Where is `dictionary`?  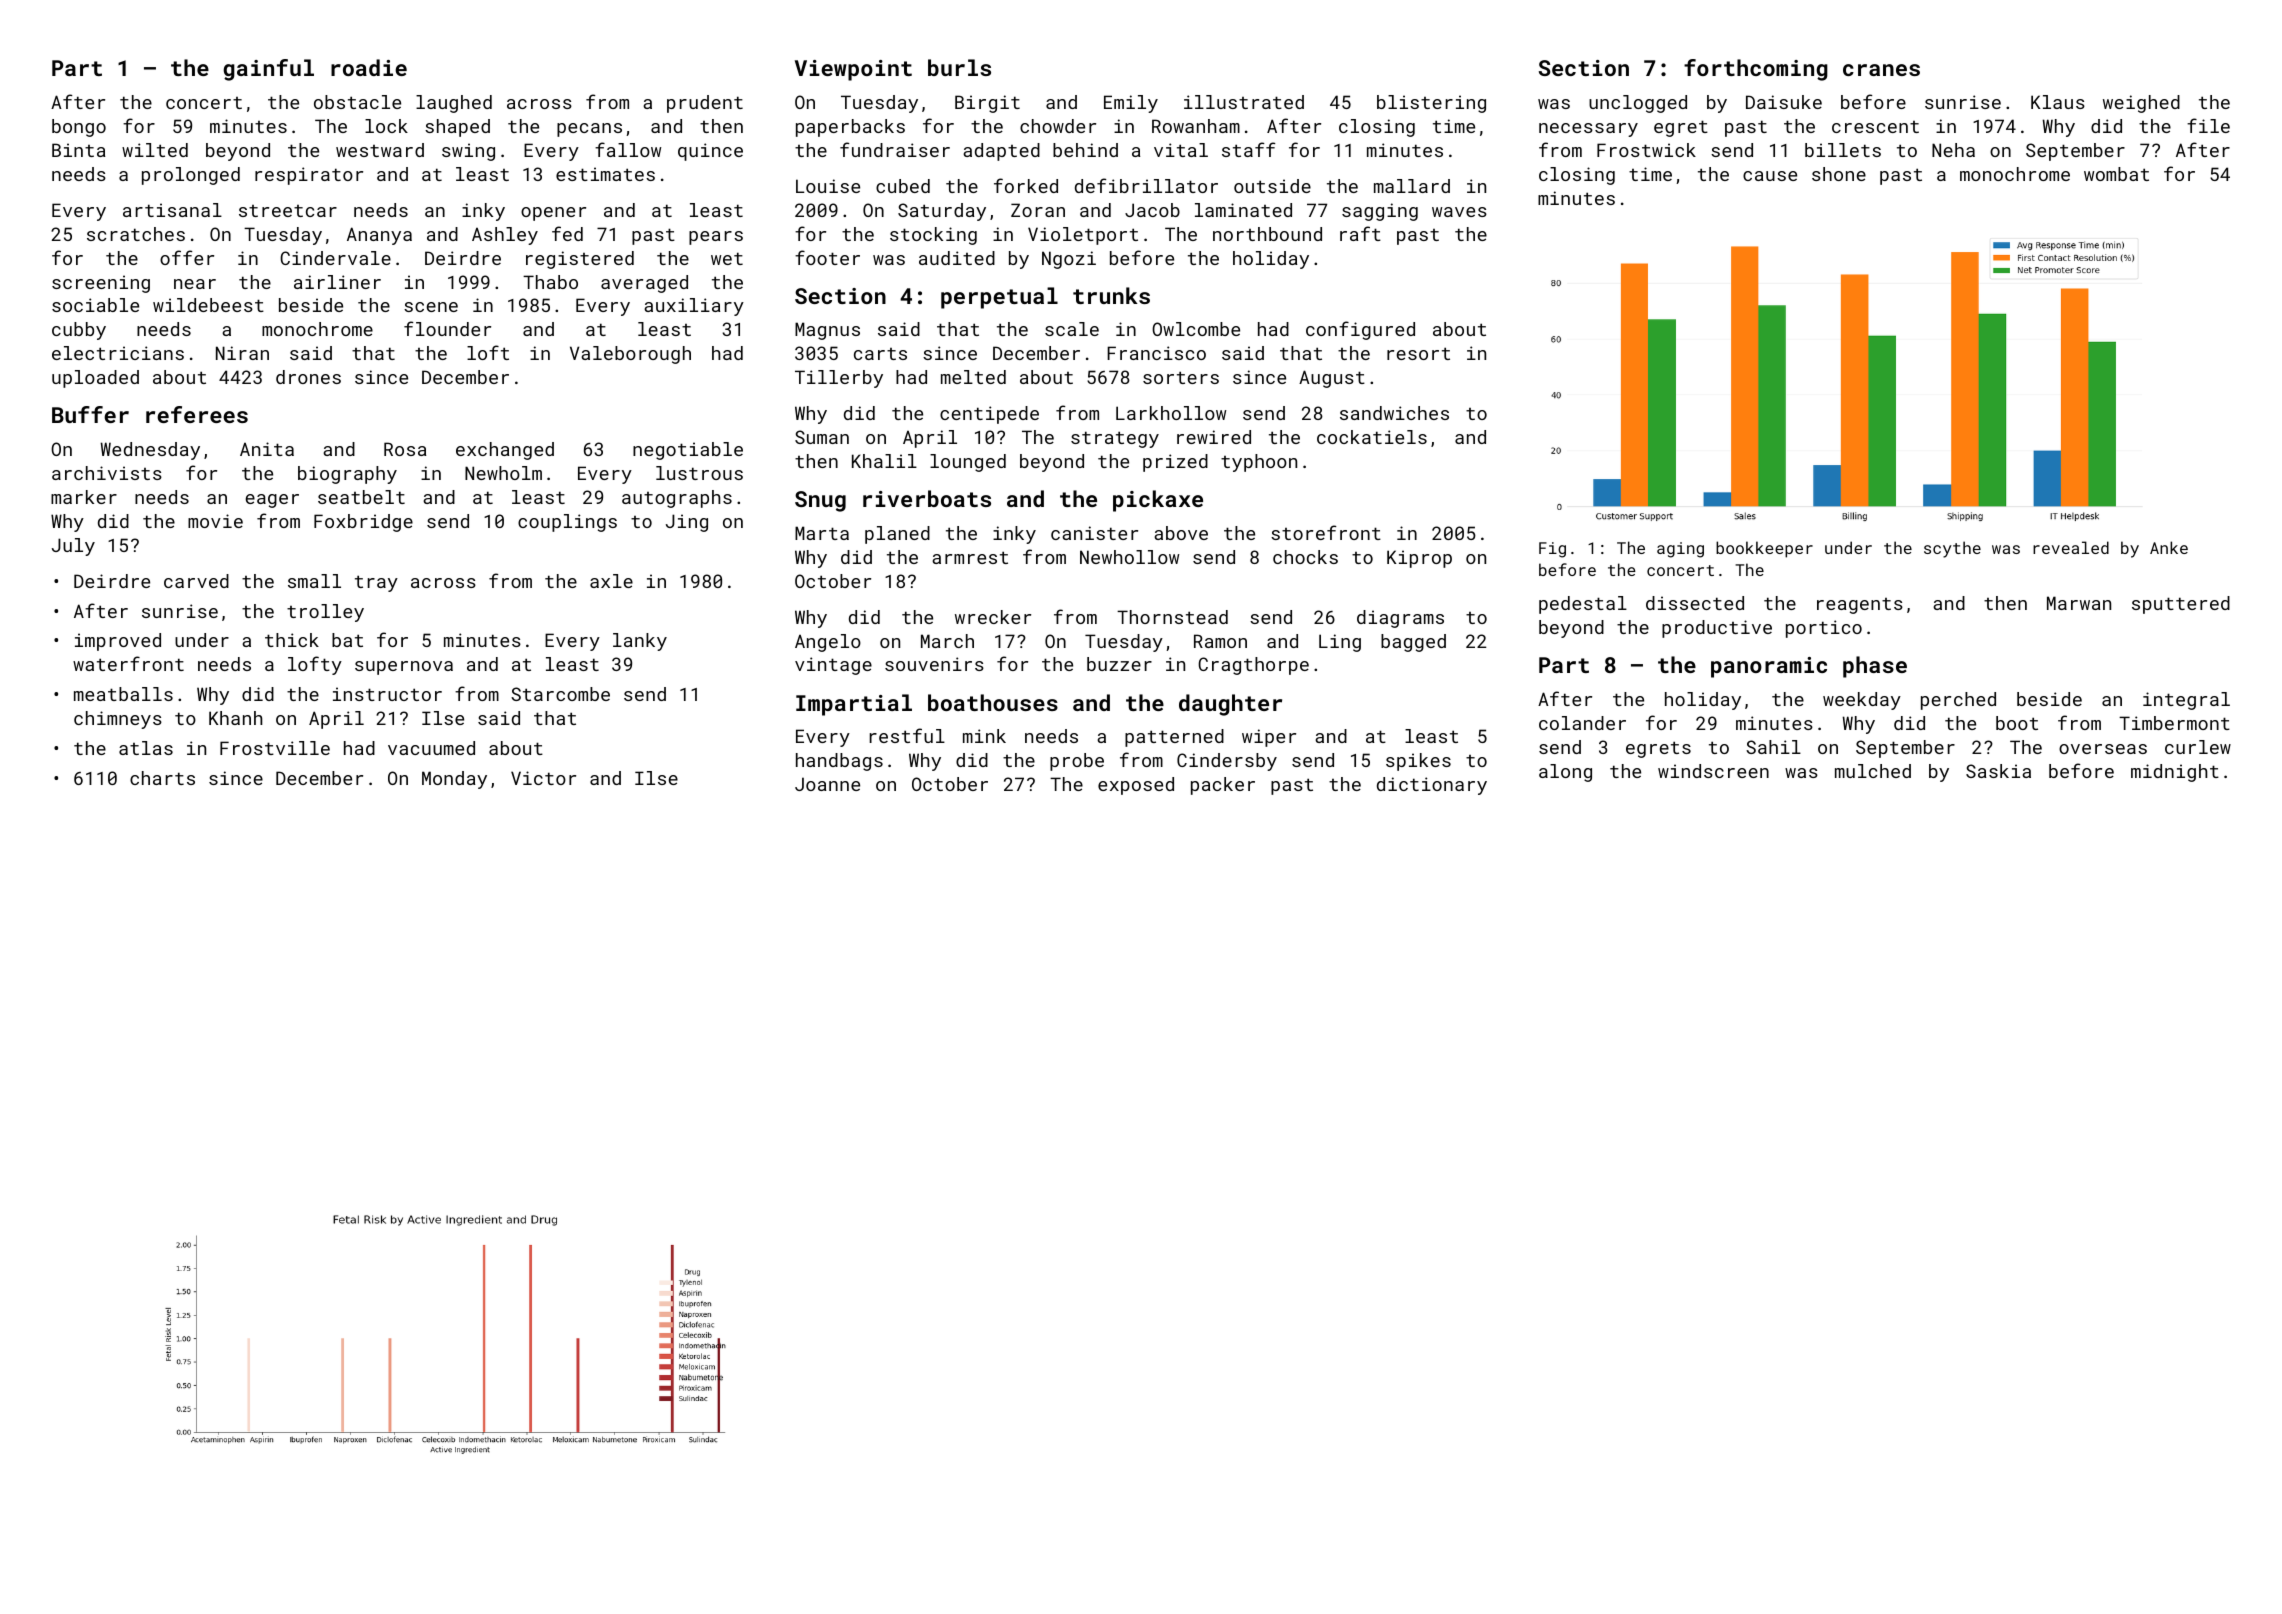
dictionary is located at coordinates (1432, 786).
